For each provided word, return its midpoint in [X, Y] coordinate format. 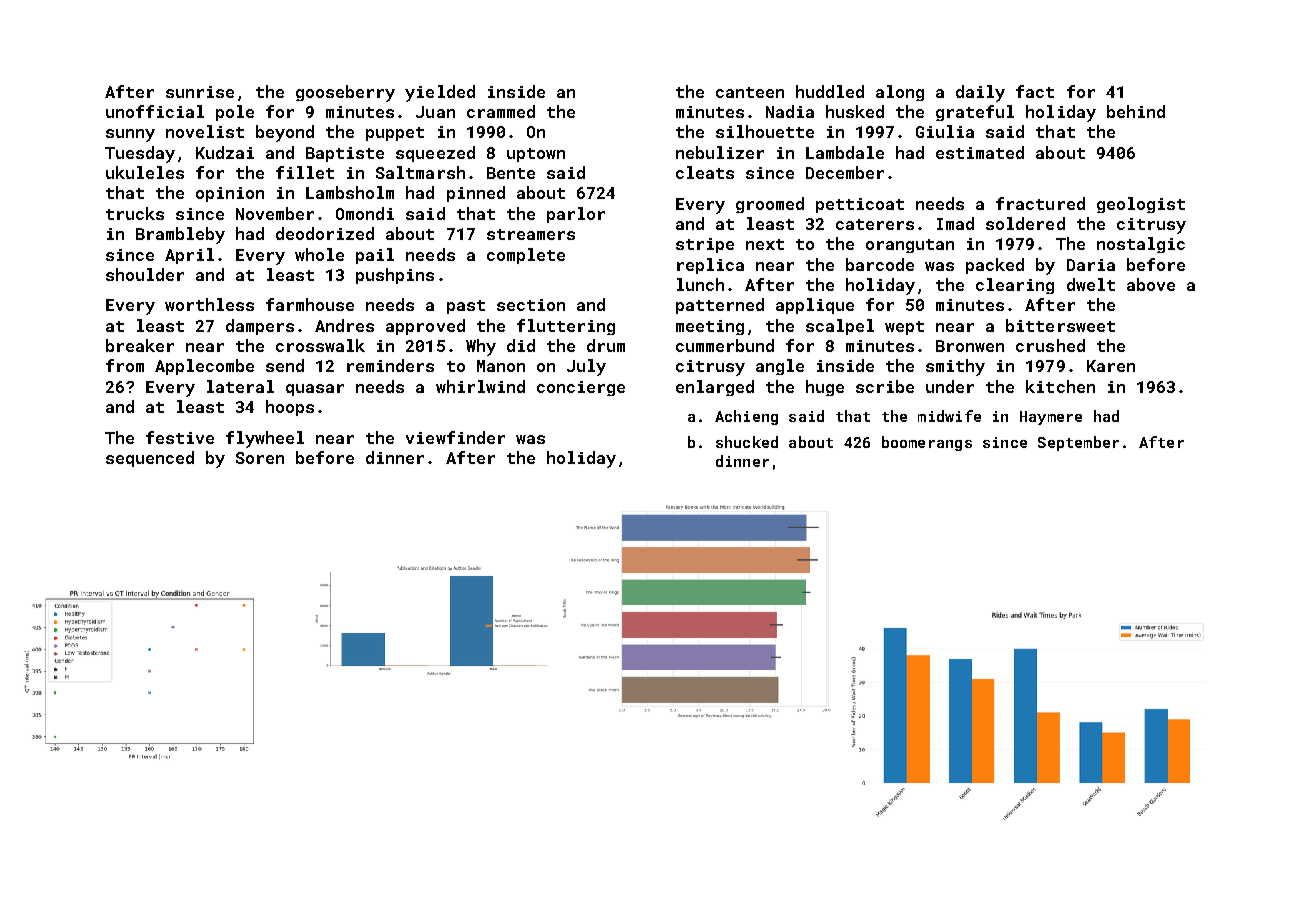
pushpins [395, 276]
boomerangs [927, 443]
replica [710, 266]
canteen [750, 92]
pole [235, 113]
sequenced [150, 459]
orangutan [910, 246]
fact [1035, 91]
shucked [747, 442]
